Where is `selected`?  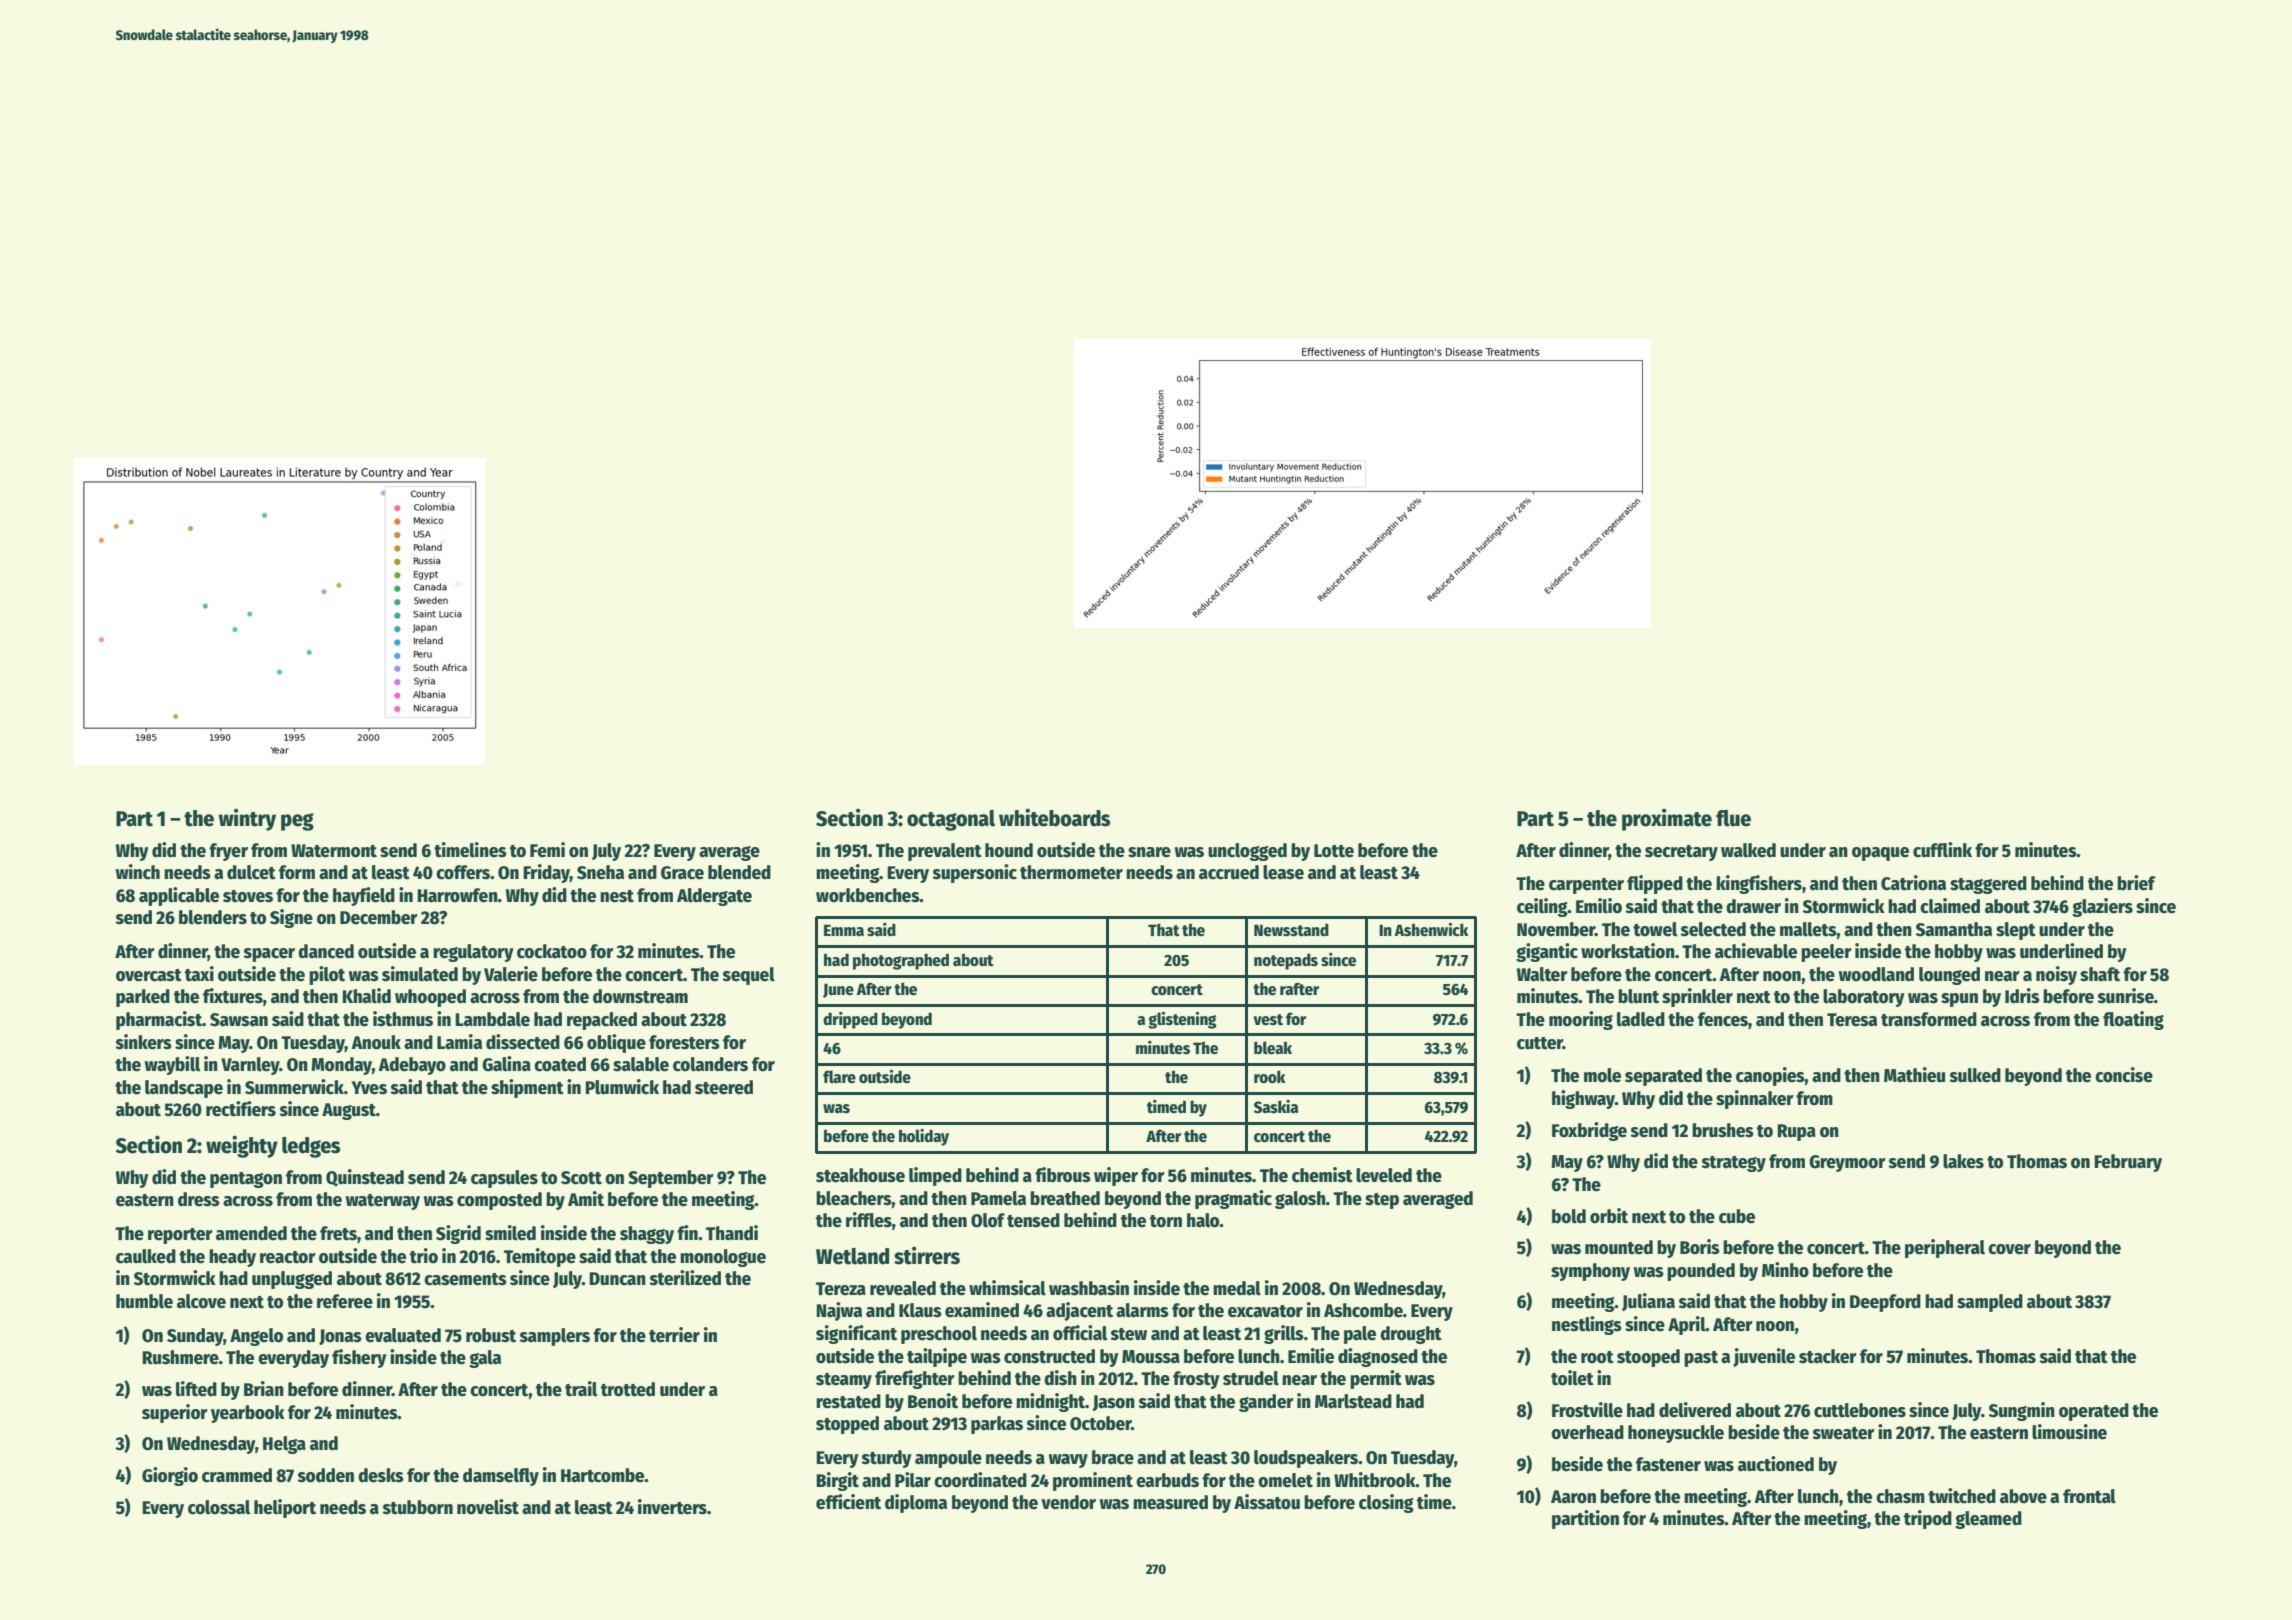
selected is located at coordinates (1713, 929).
